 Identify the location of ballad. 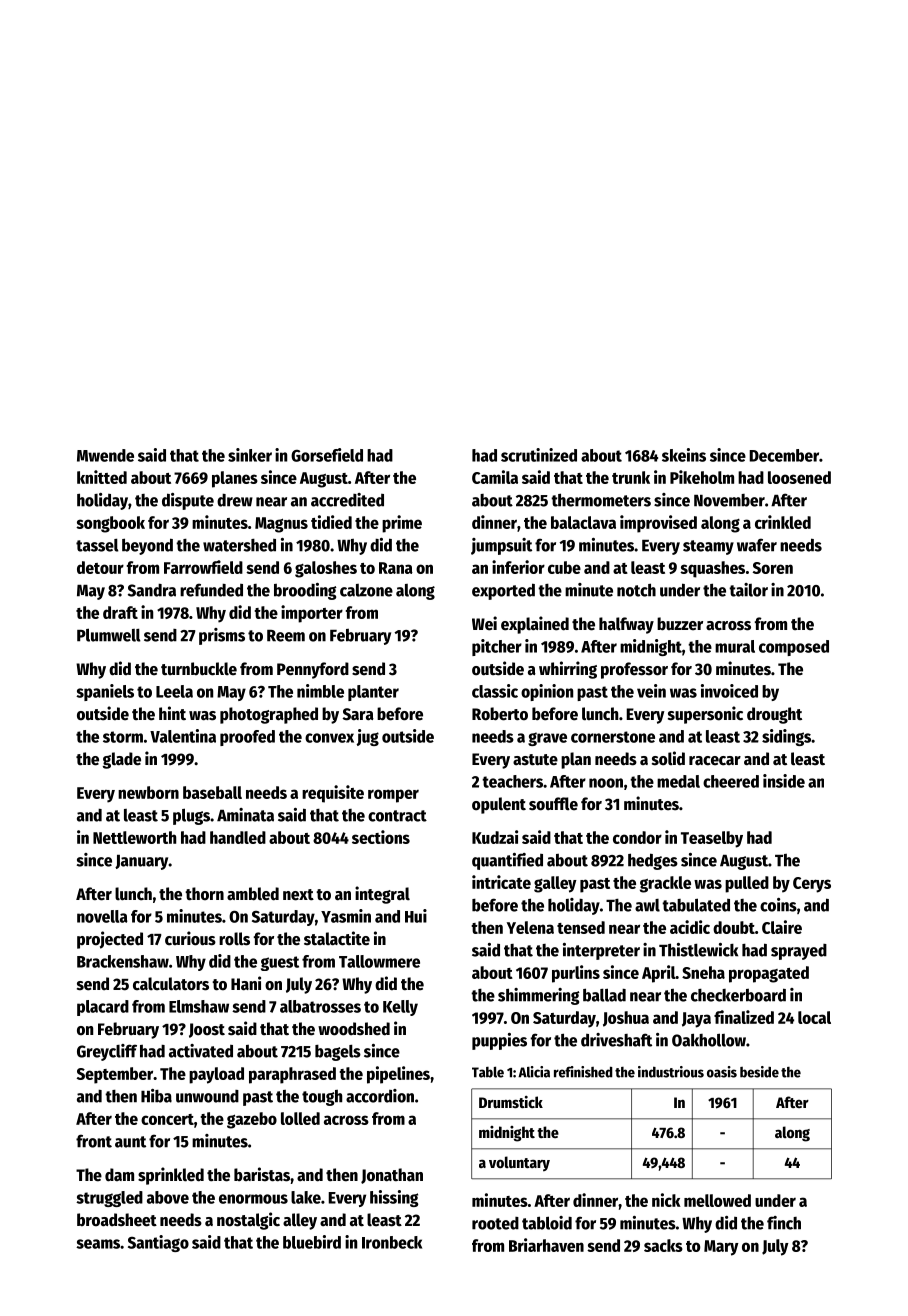
(604, 995).
